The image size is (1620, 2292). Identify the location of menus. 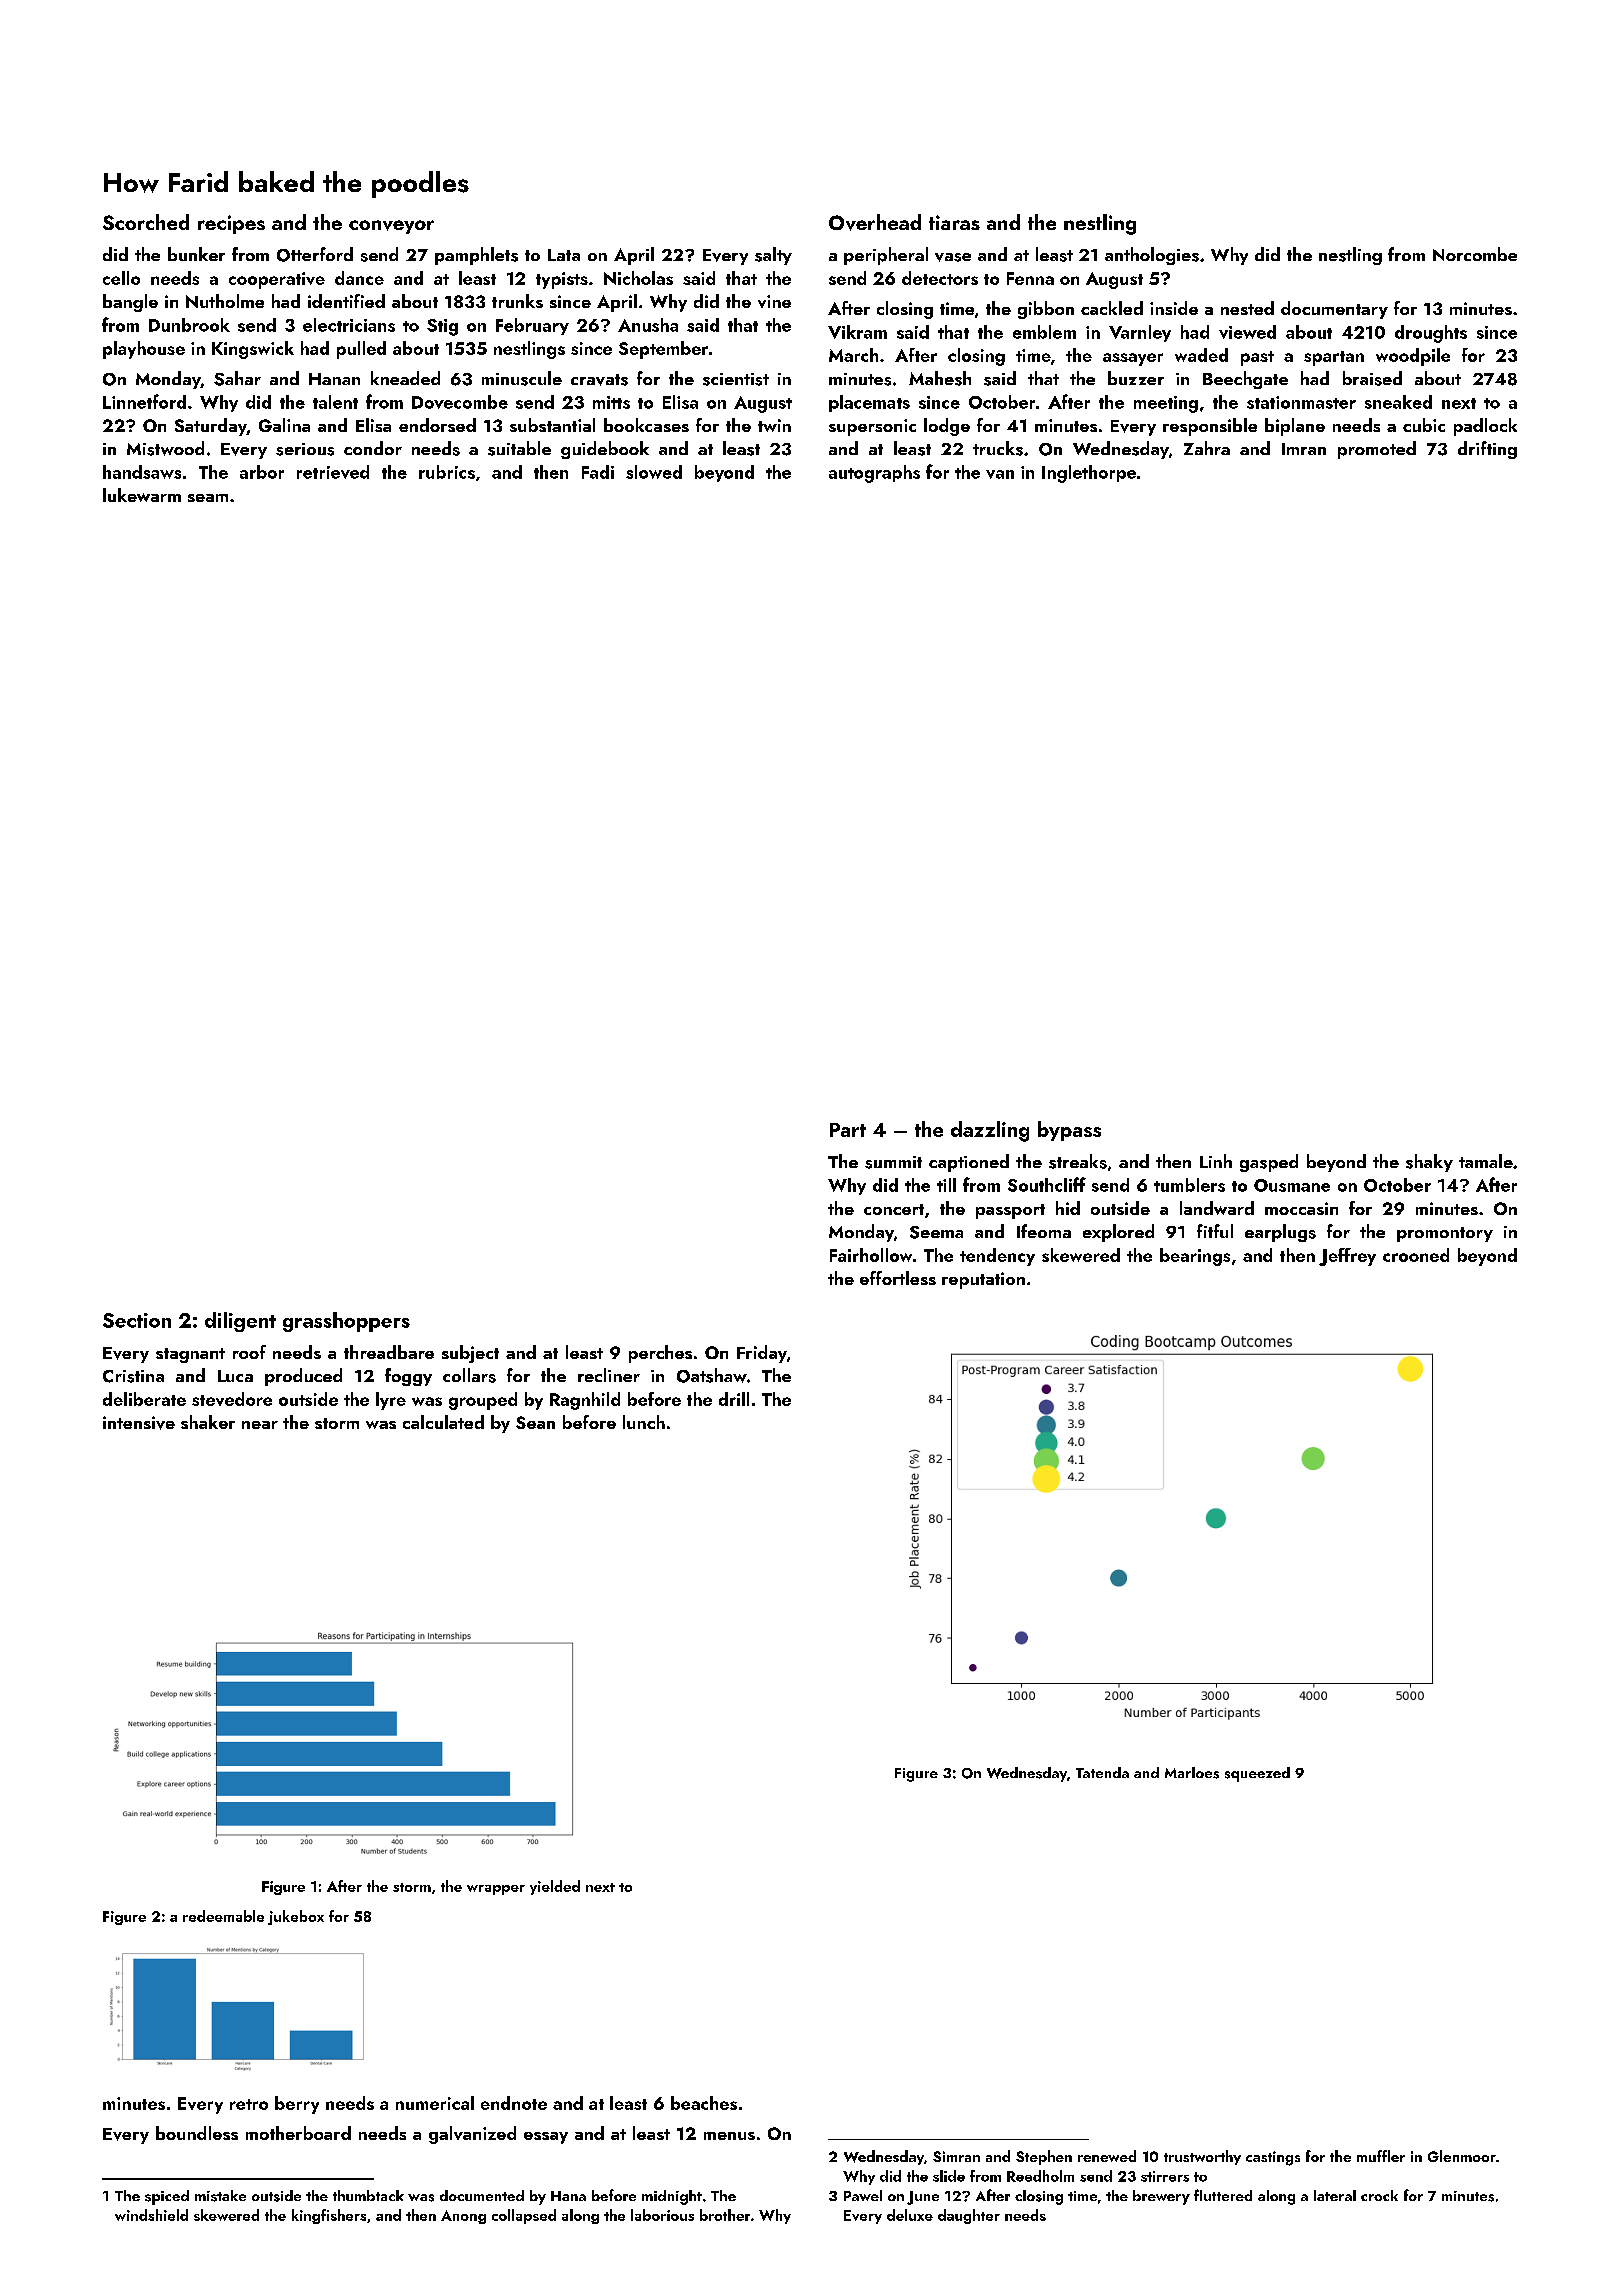
(729, 2136).
